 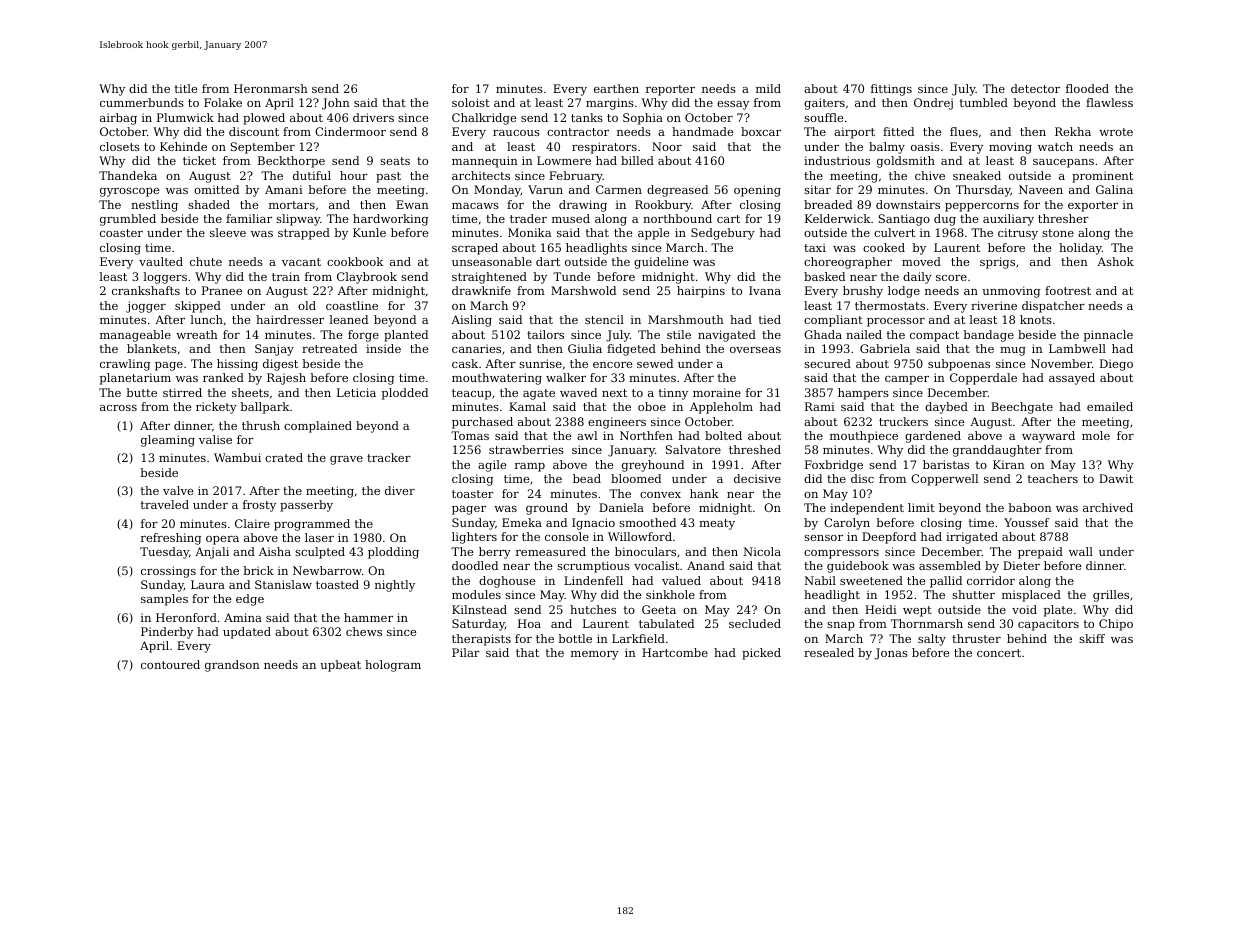 What do you see at coordinates (891, 90) in the image?
I see `fittings` at bounding box center [891, 90].
